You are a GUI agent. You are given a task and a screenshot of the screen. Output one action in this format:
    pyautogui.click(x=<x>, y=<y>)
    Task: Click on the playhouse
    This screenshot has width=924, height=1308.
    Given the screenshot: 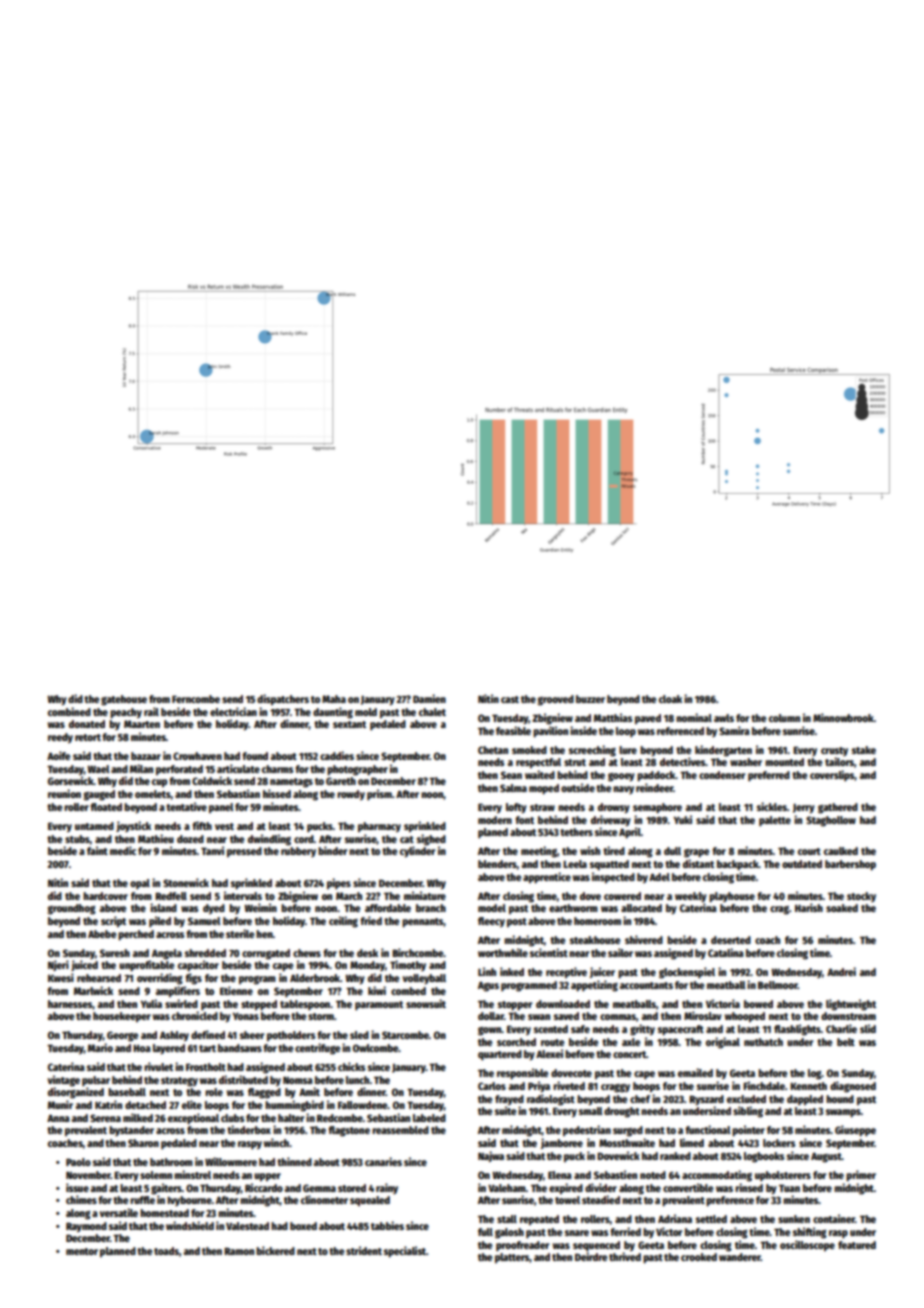 What is the action you would take?
    pyautogui.click(x=732, y=897)
